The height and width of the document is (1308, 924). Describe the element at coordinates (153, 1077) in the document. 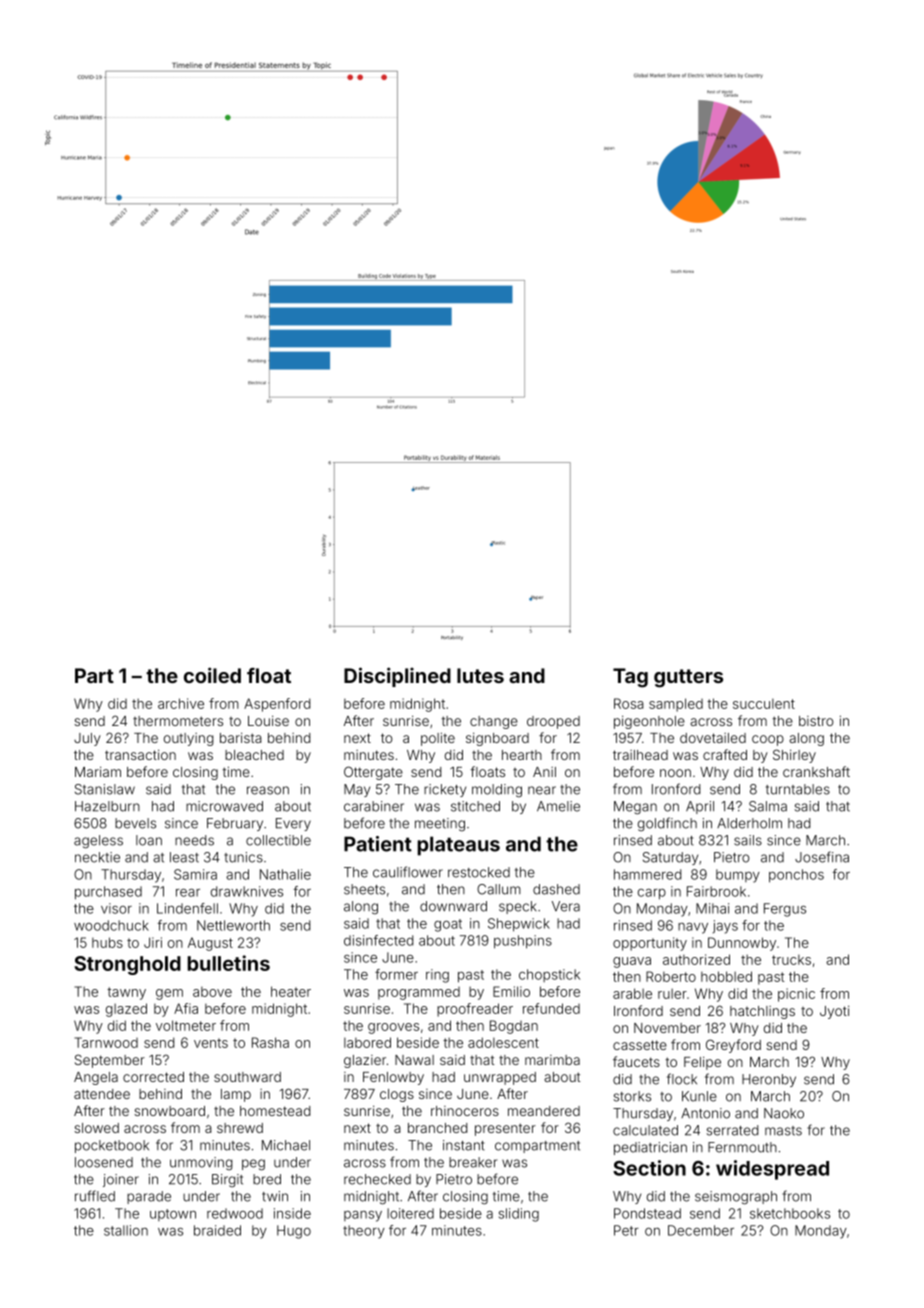

I see `corrected` at that location.
